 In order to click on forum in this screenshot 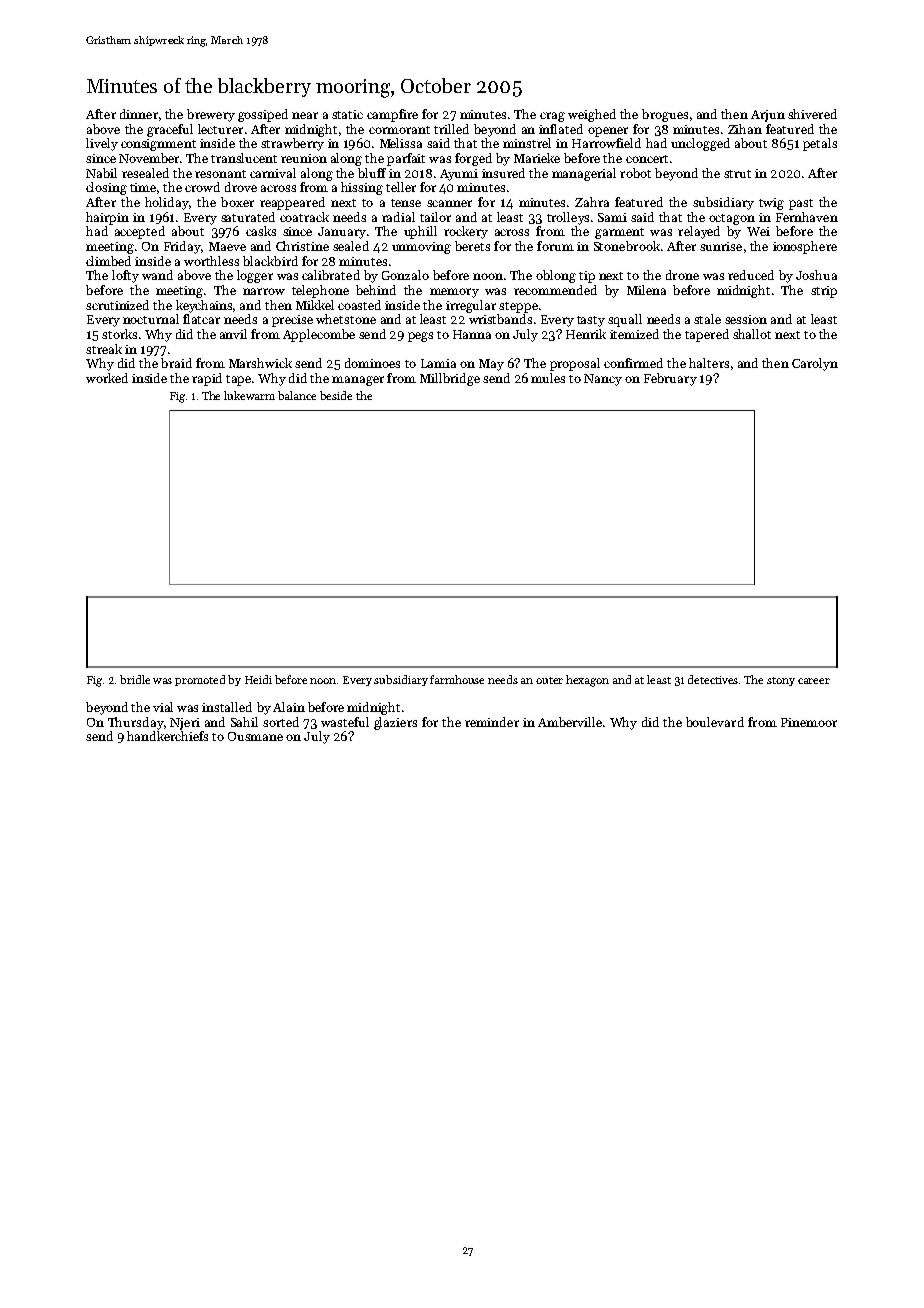, I will do `click(555, 246)`.
